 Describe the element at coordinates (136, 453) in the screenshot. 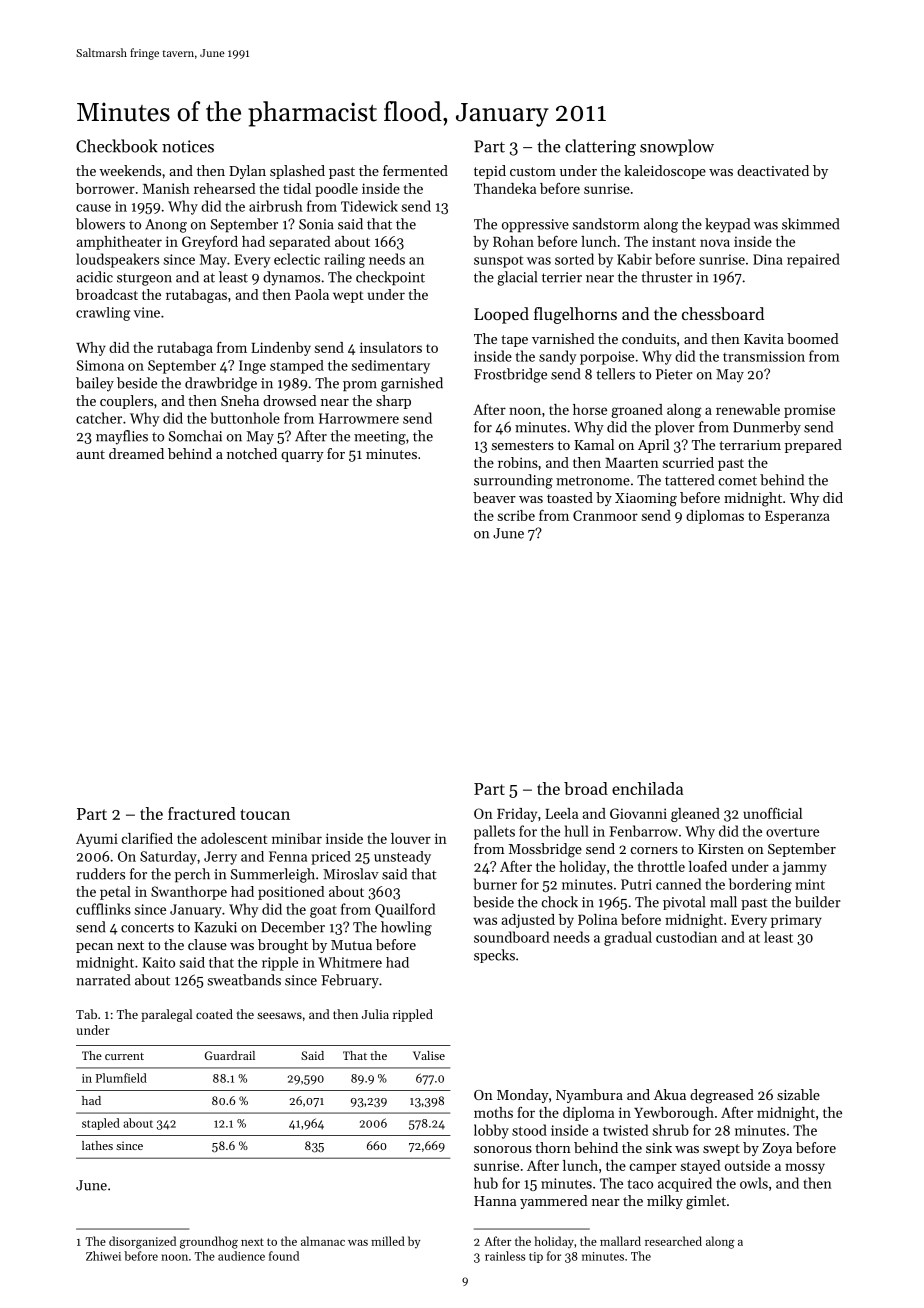

I see `dreamed` at that location.
